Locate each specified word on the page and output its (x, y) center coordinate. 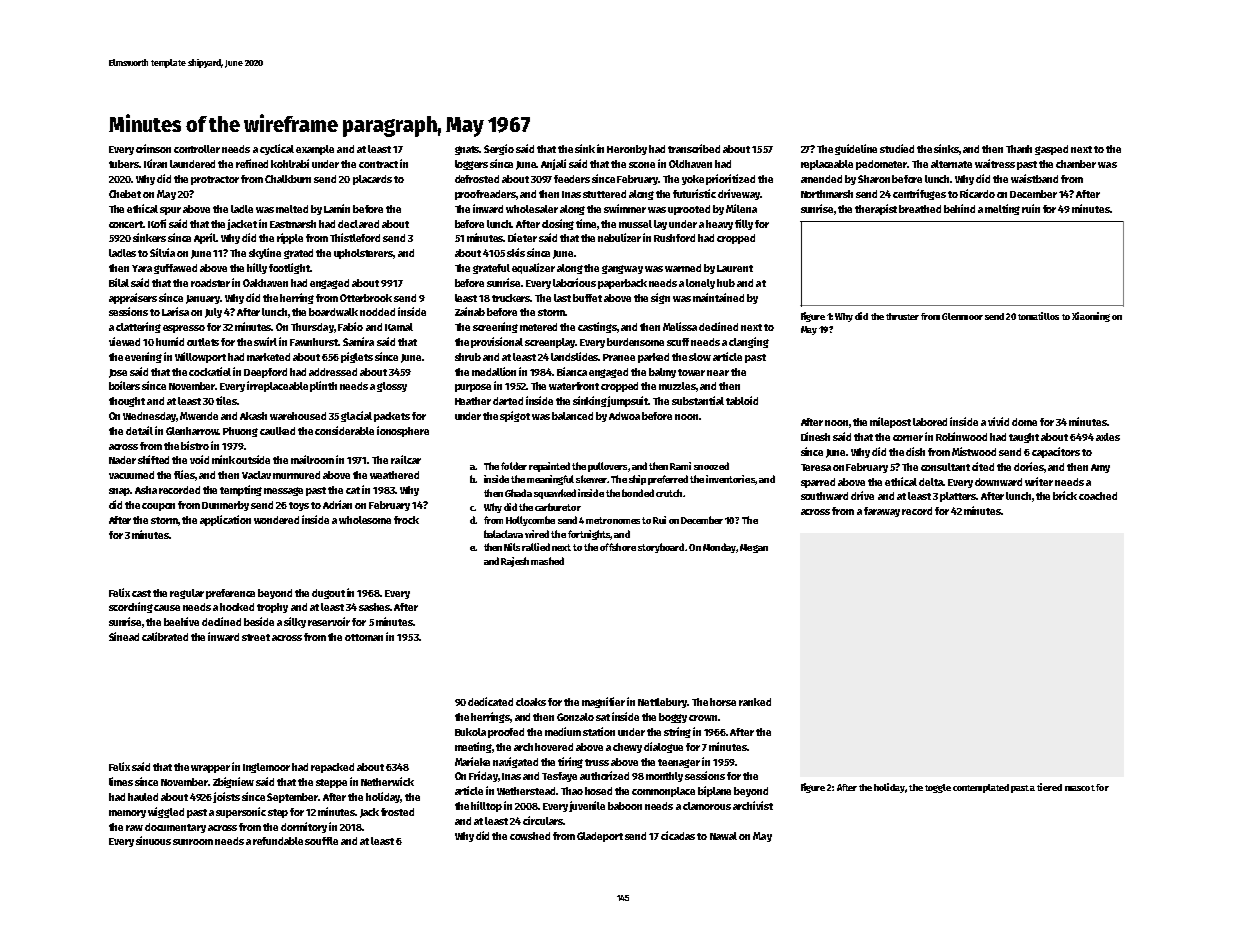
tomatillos (1038, 316)
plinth (324, 386)
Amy (1100, 468)
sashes (375, 607)
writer (1039, 481)
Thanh (1019, 149)
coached (1098, 496)
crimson (153, 148)
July (213, 313)
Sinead (124, 636)
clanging (749, 342)
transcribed (694, 148)
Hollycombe (530, 521)
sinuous (153, 840)
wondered (276, 520)
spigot (515, 416)
